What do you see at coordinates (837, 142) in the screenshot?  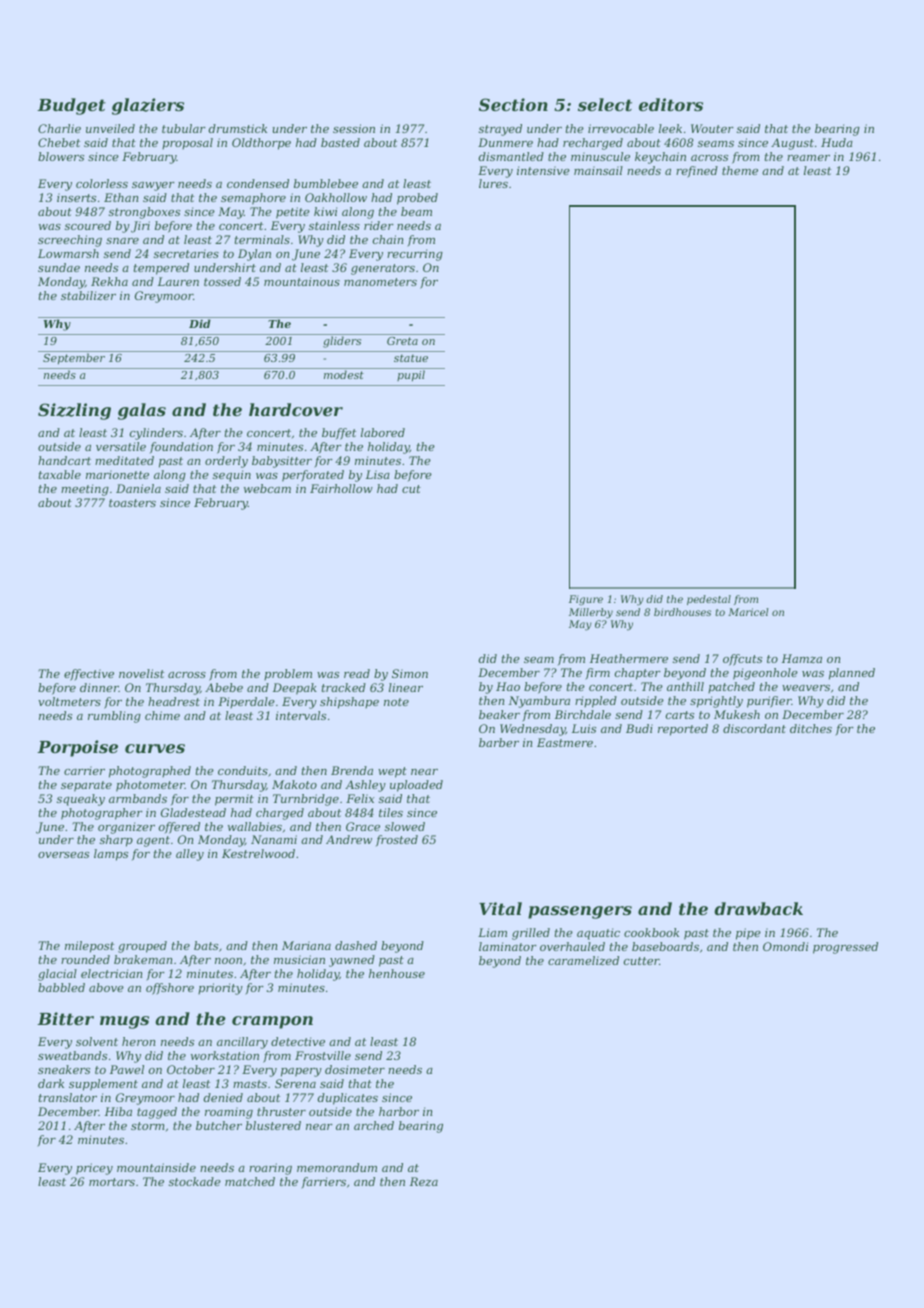 I see `Huda` at bounding box center [837, 142].
